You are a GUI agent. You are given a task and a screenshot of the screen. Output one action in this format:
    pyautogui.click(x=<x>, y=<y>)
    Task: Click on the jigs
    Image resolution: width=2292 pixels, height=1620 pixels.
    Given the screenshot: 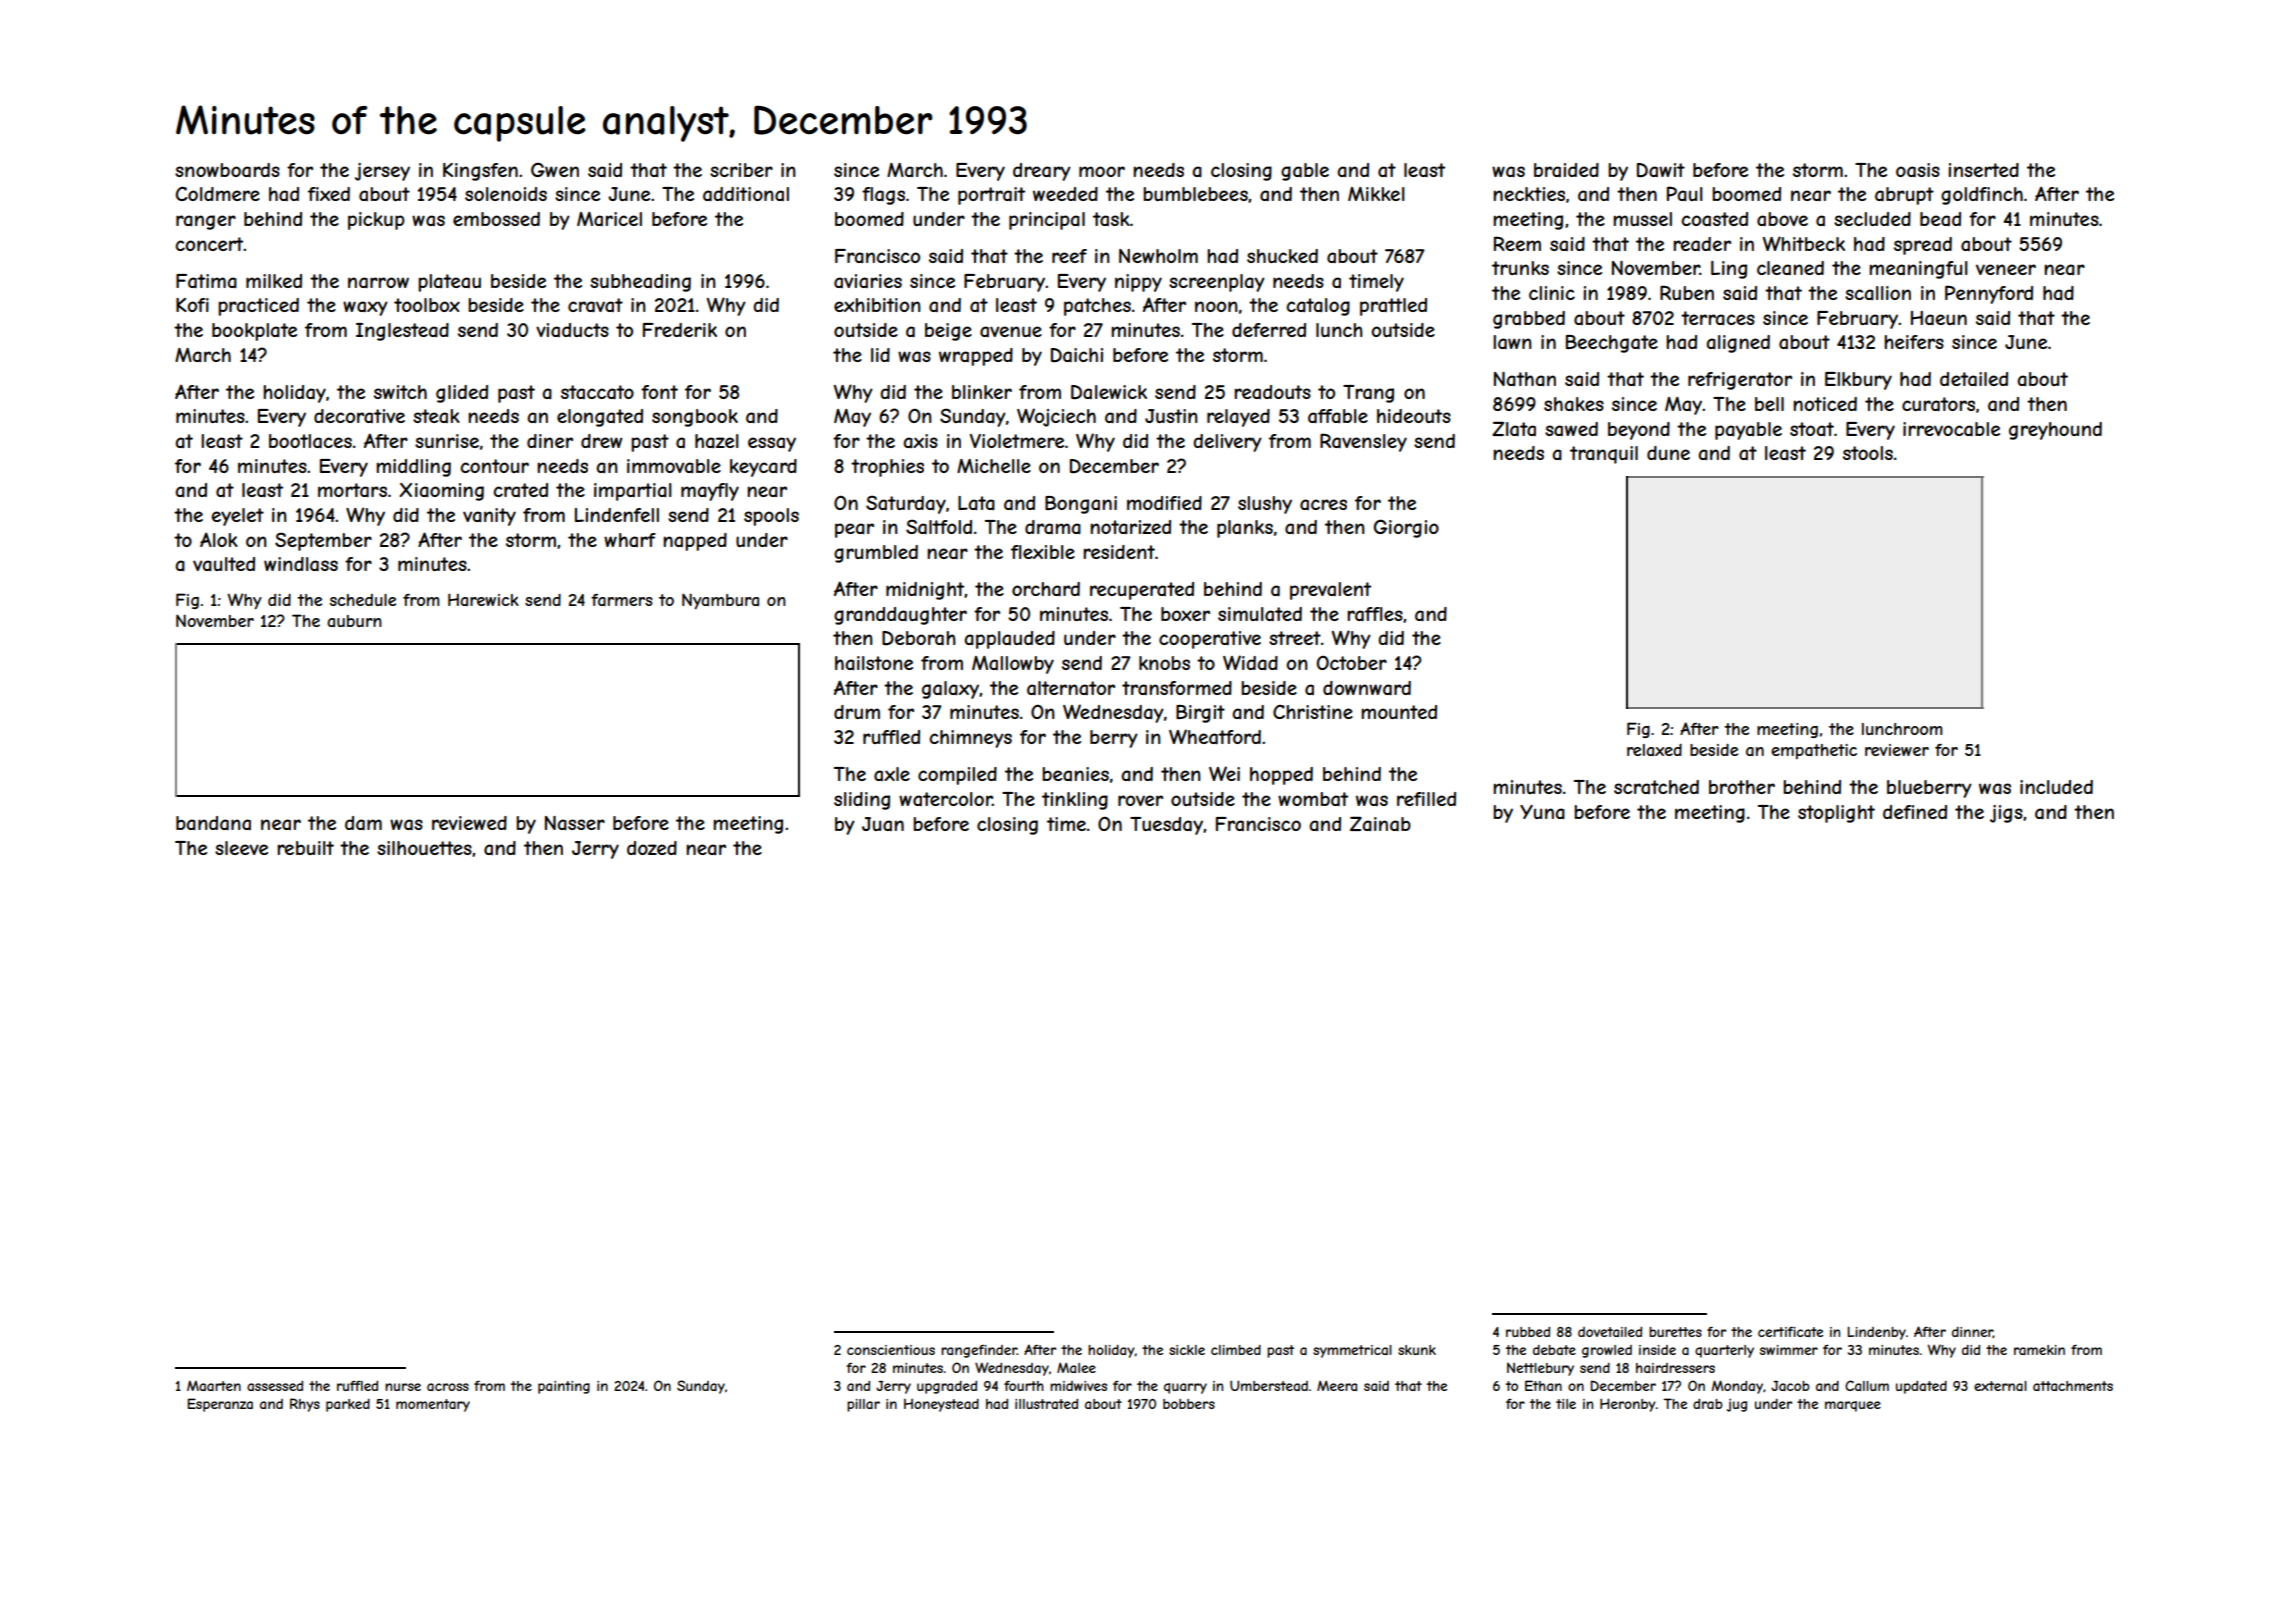 What is the action you would take?
    pyautogui.click(x=2006, y=814)
